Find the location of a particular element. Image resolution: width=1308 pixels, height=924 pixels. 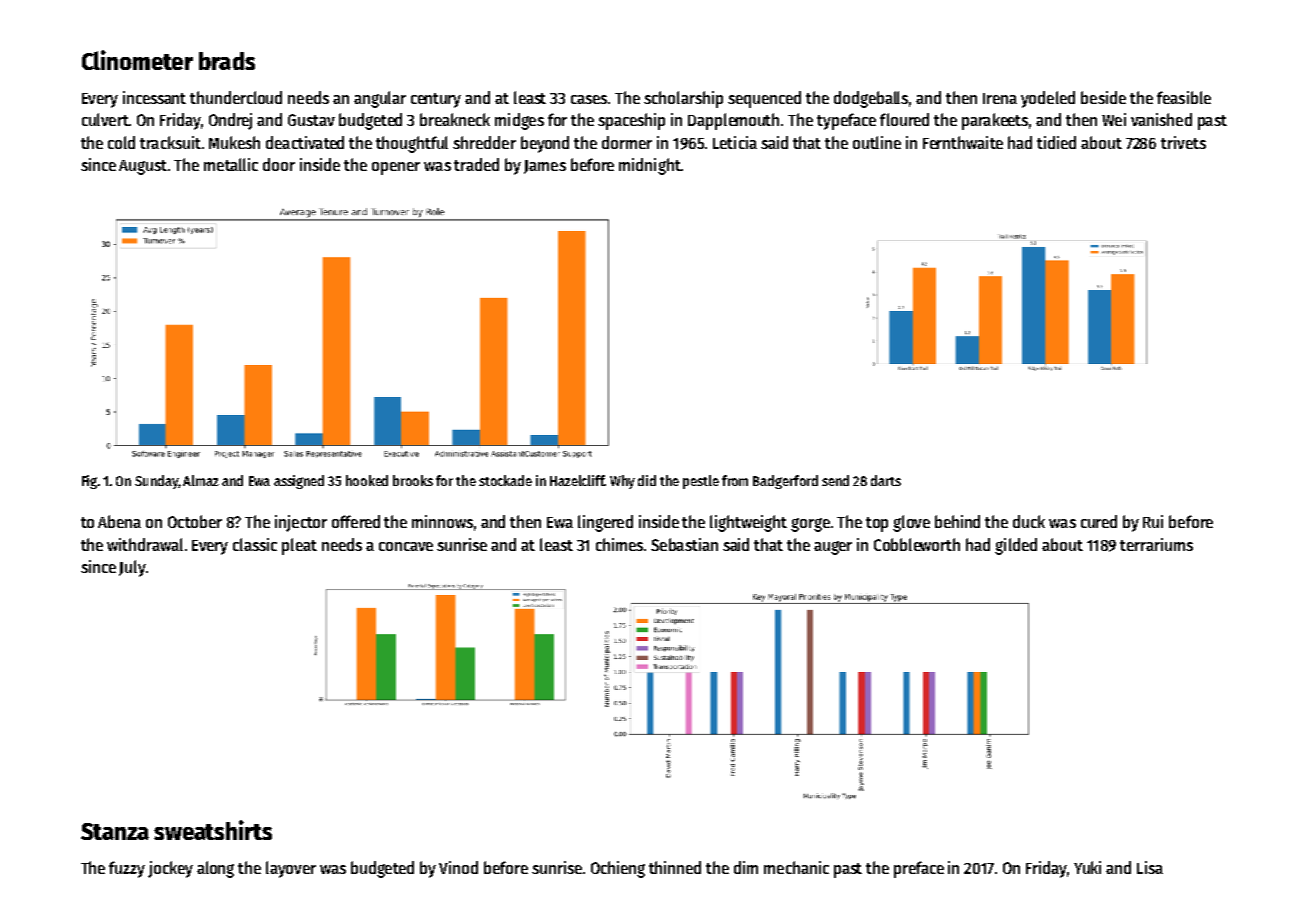

darts is located at coordinates (886, 480).
